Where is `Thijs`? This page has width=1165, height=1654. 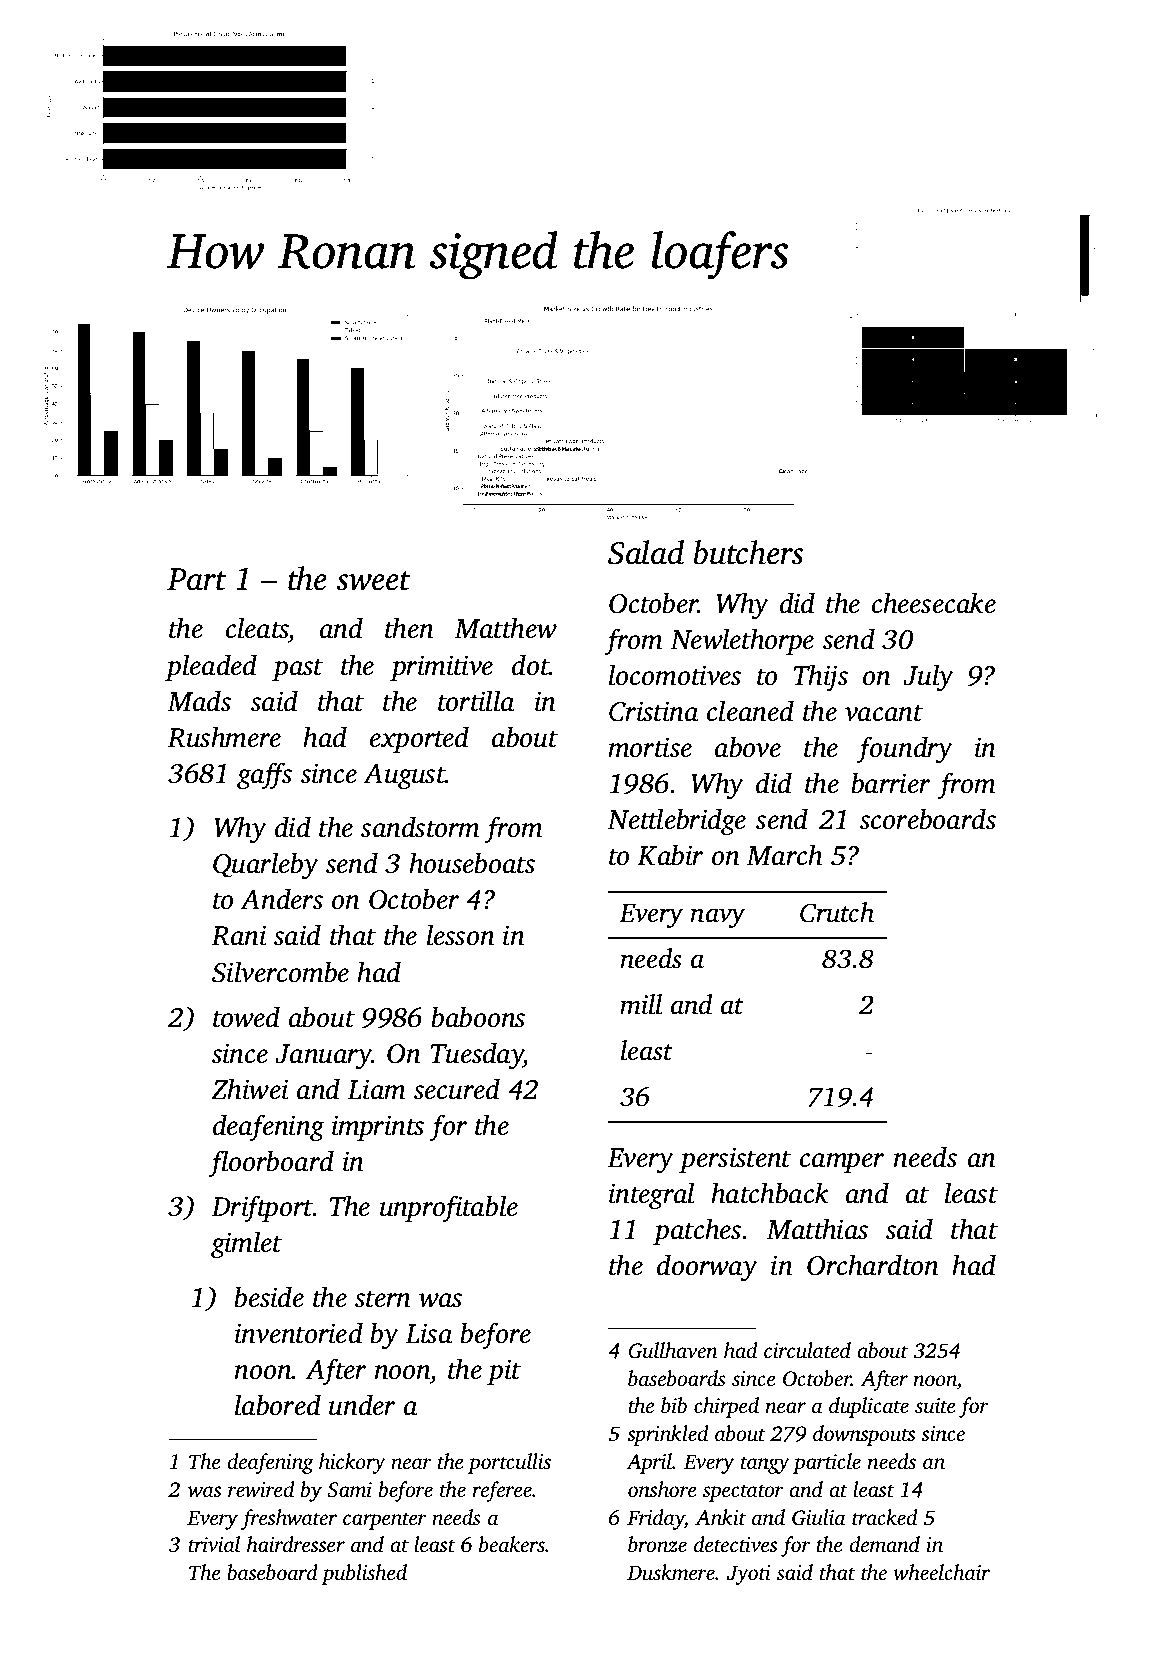 Thijs is located at coordinates (821, 678).
